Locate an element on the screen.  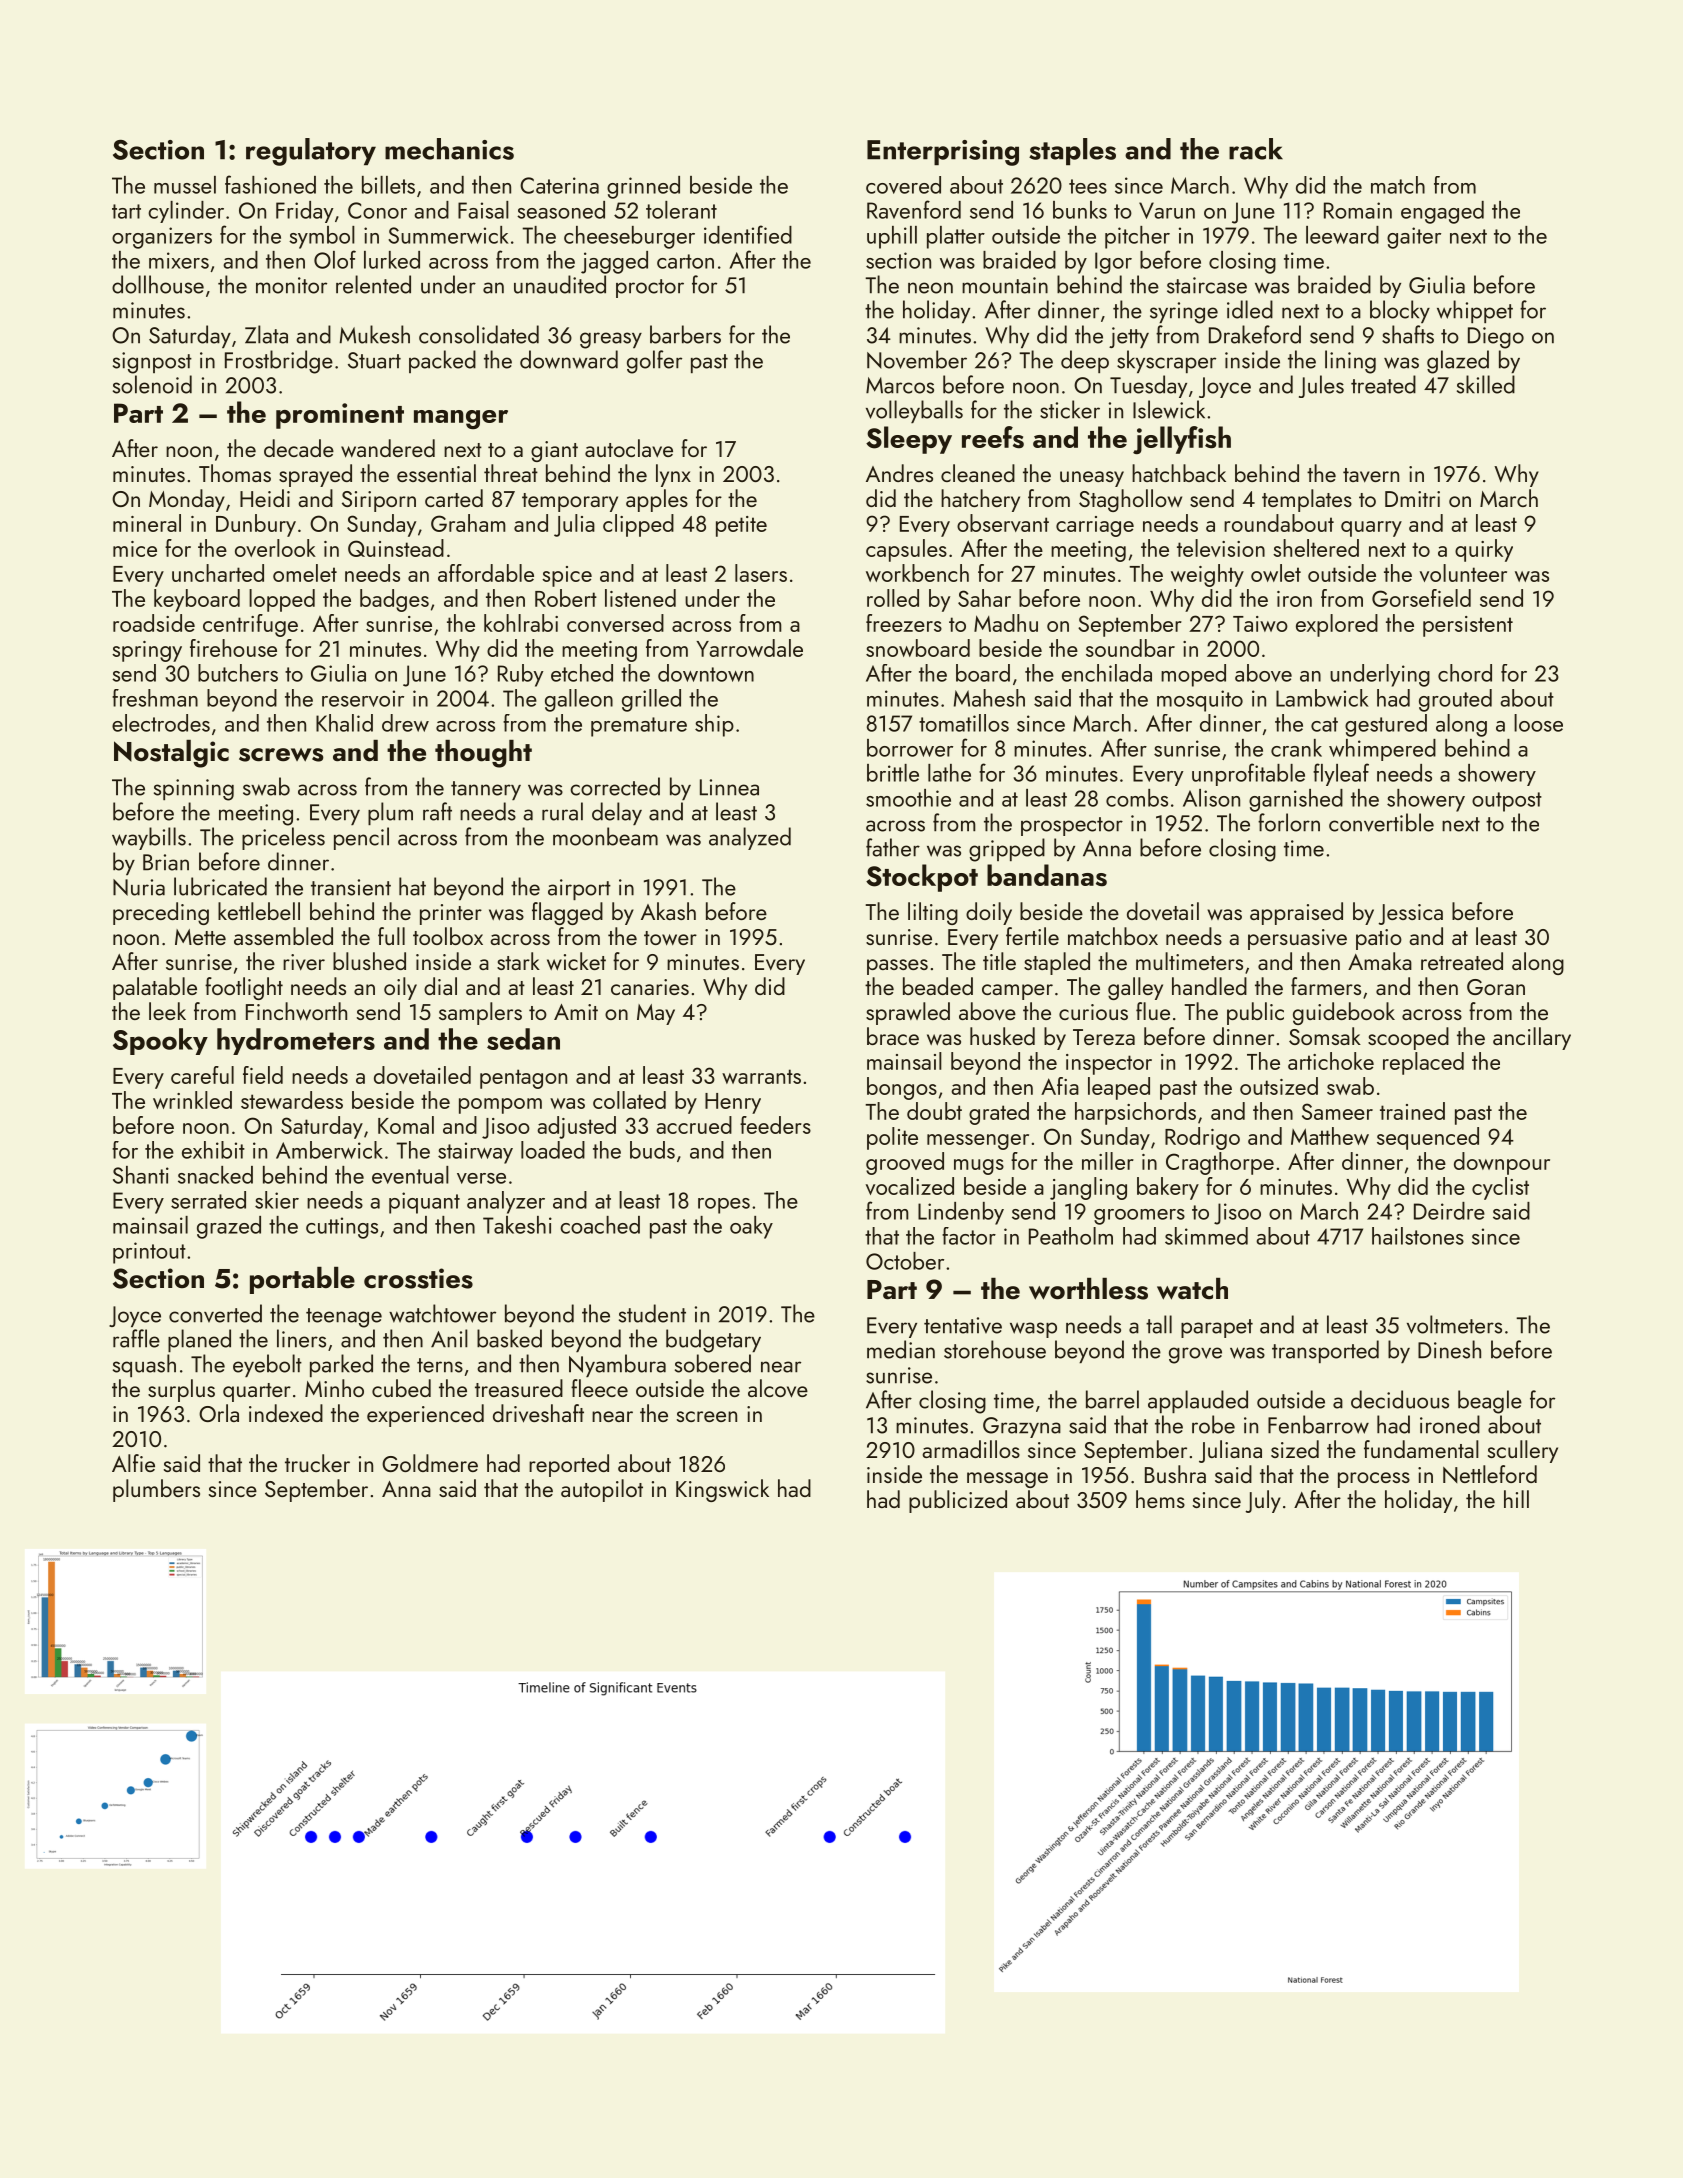
mechanics is located at coordinates (449, 149).
